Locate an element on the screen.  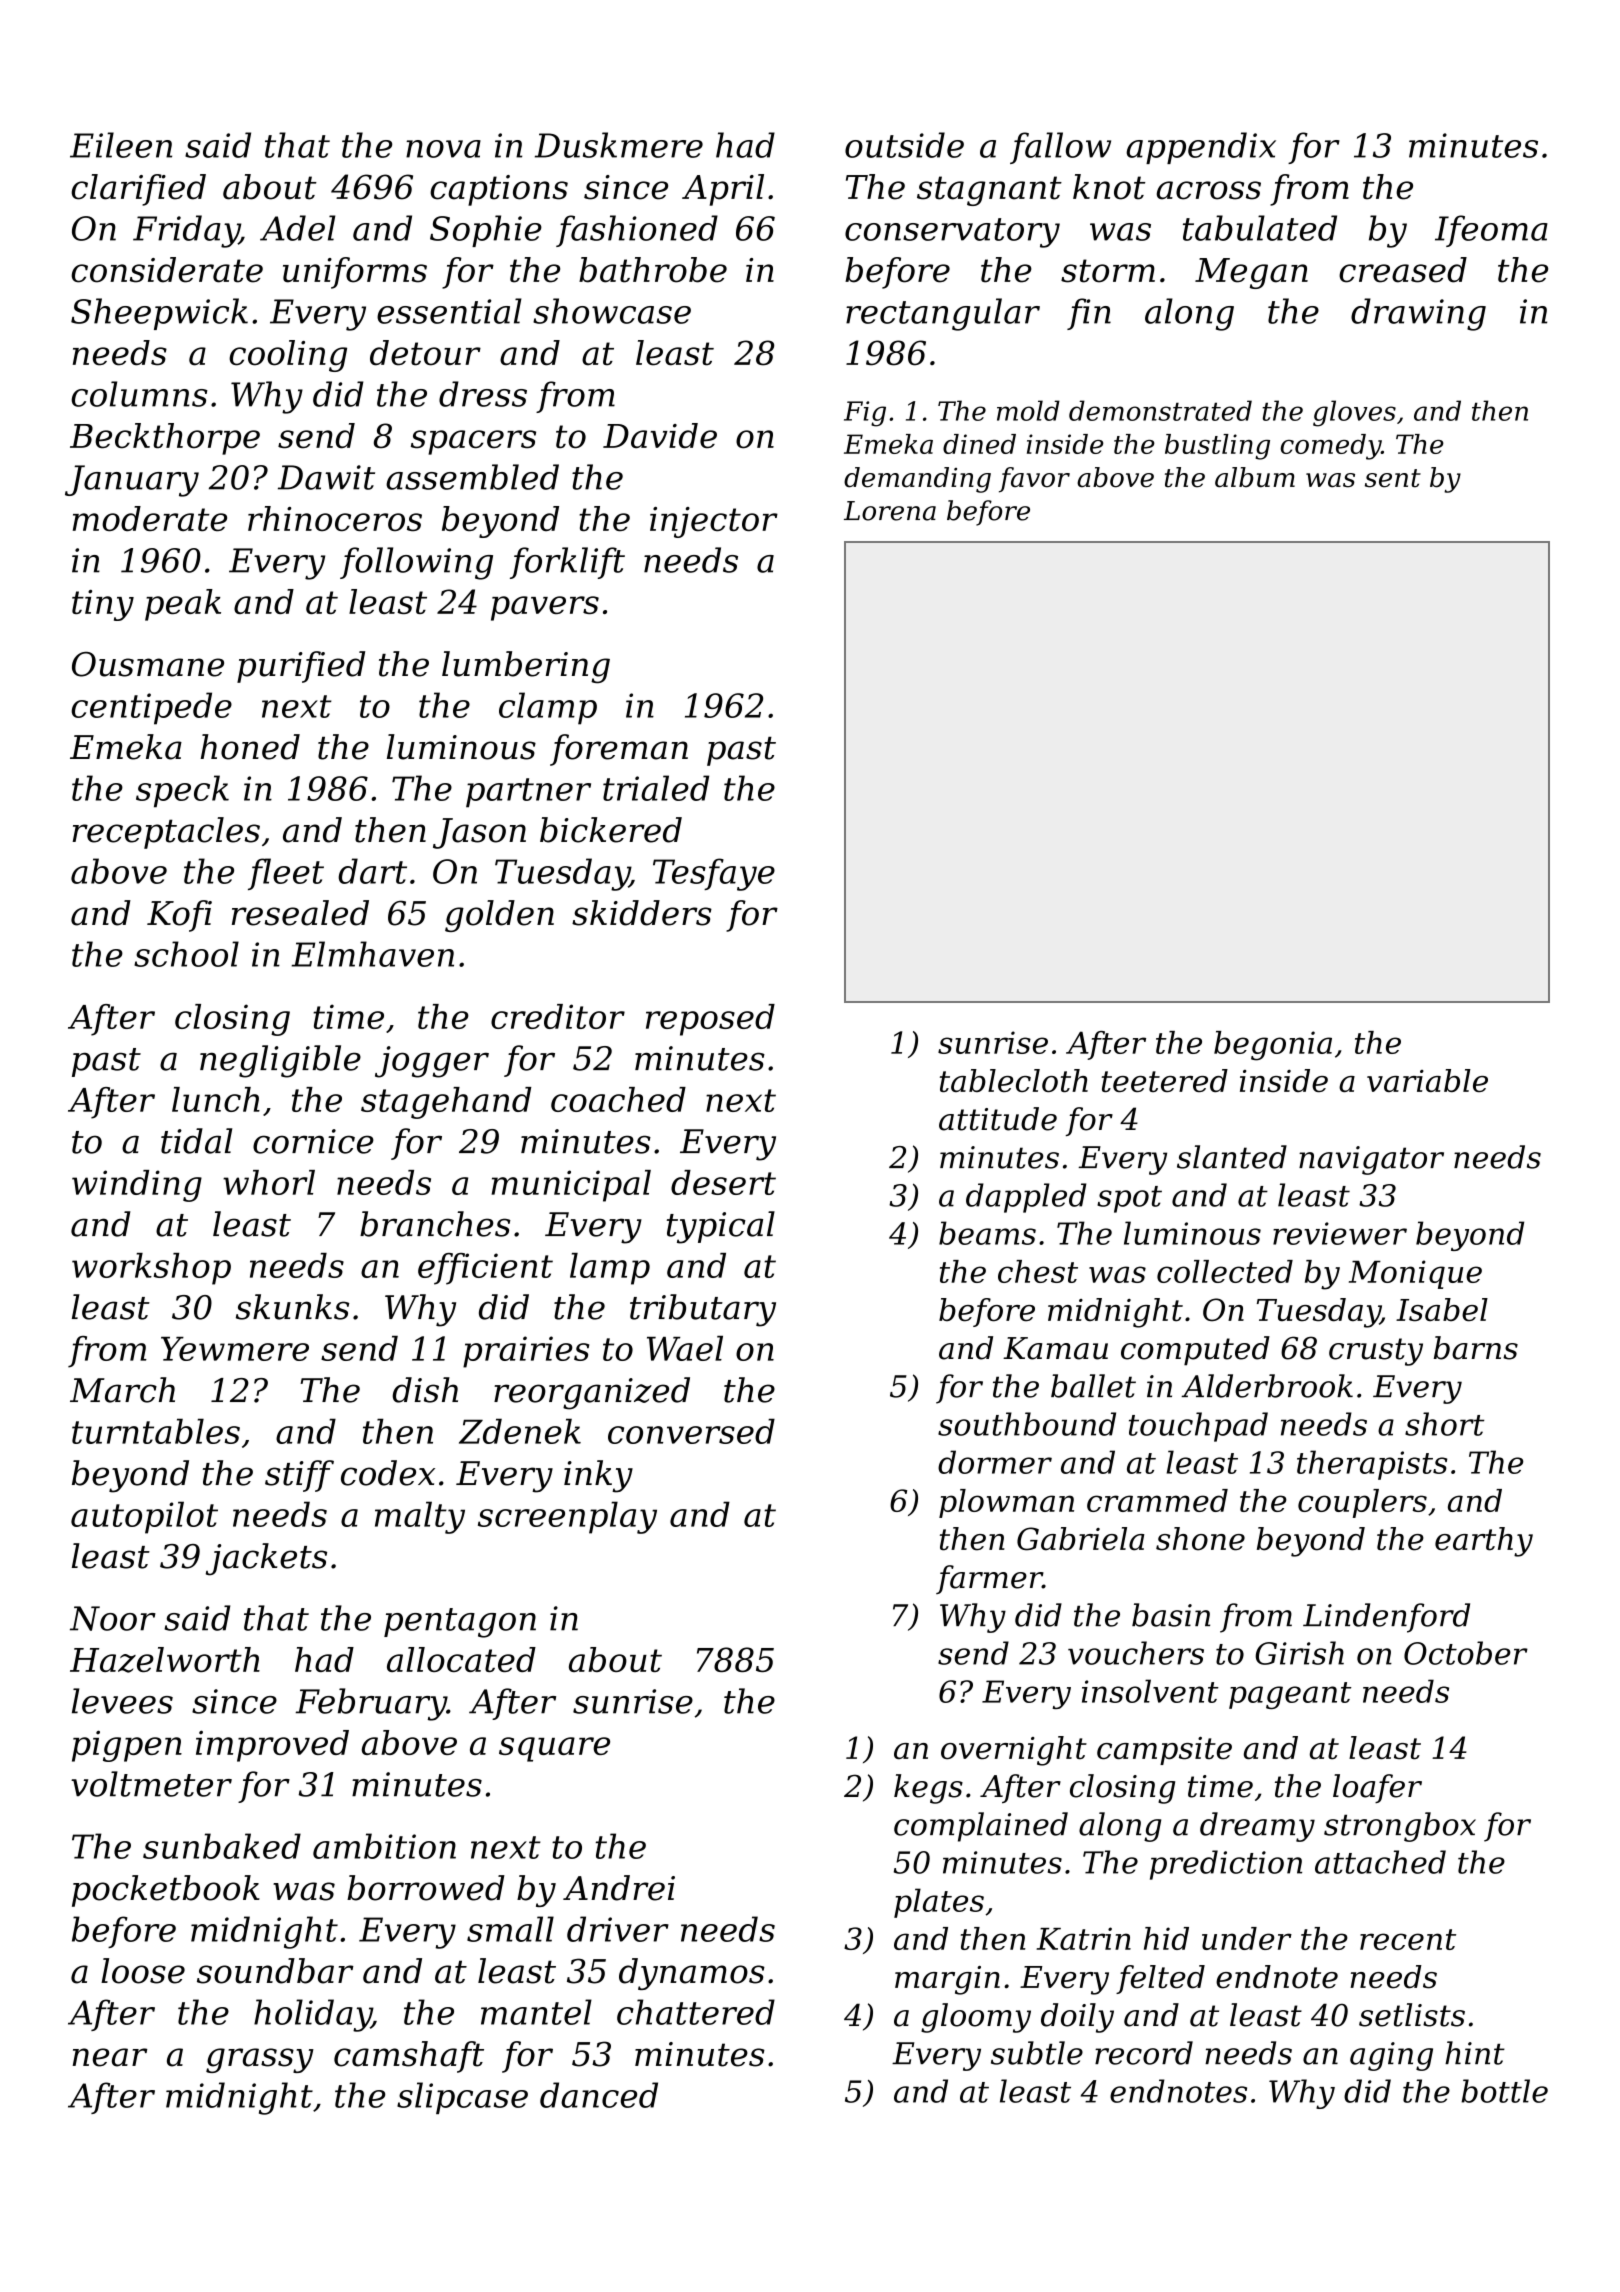
nova is located at coordinates (443, 149).
